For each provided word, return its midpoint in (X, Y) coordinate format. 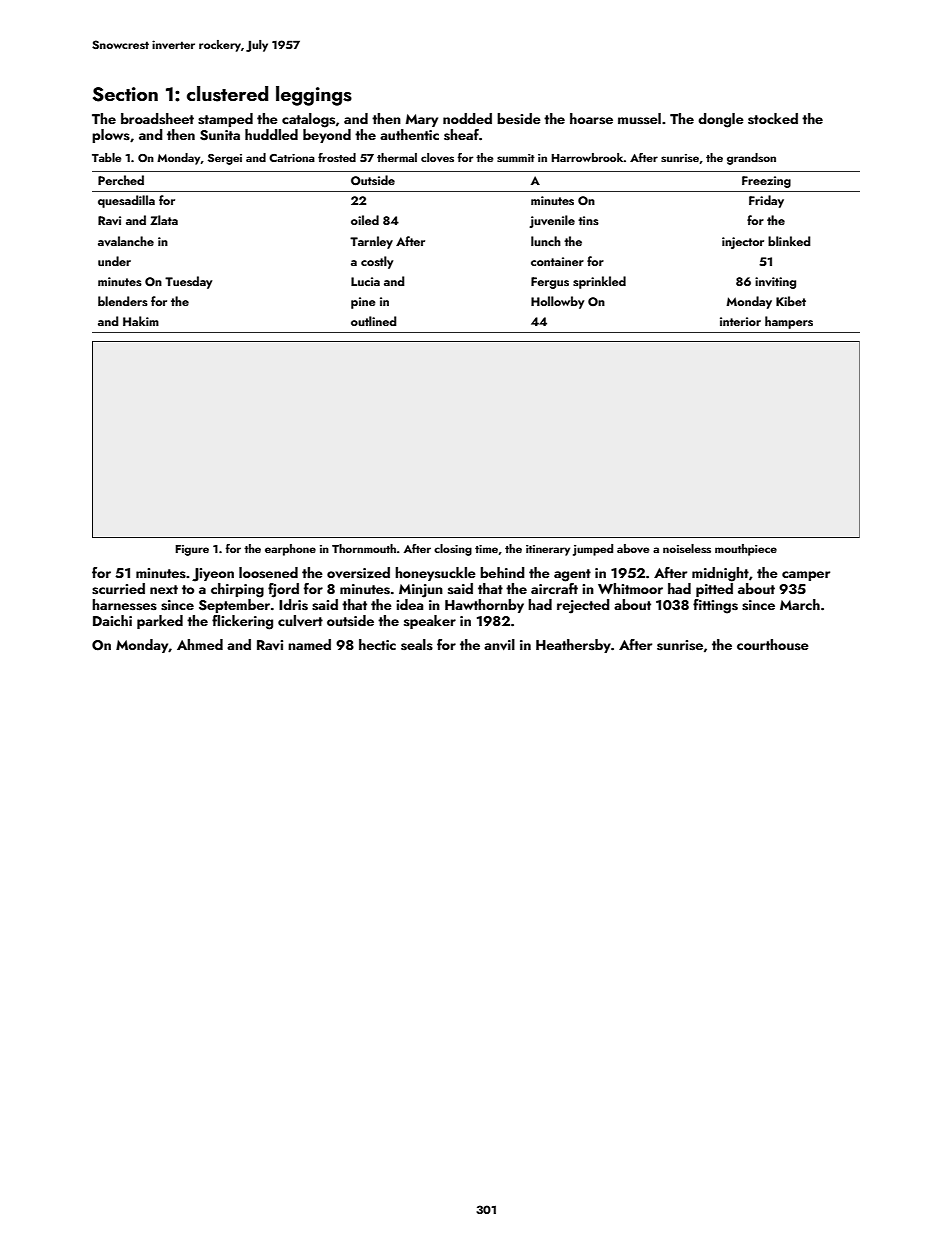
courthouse (773, 645)
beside (519, 119)
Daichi (112, 620)
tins (588, 220)
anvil (499, 645)
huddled (271, 134)
